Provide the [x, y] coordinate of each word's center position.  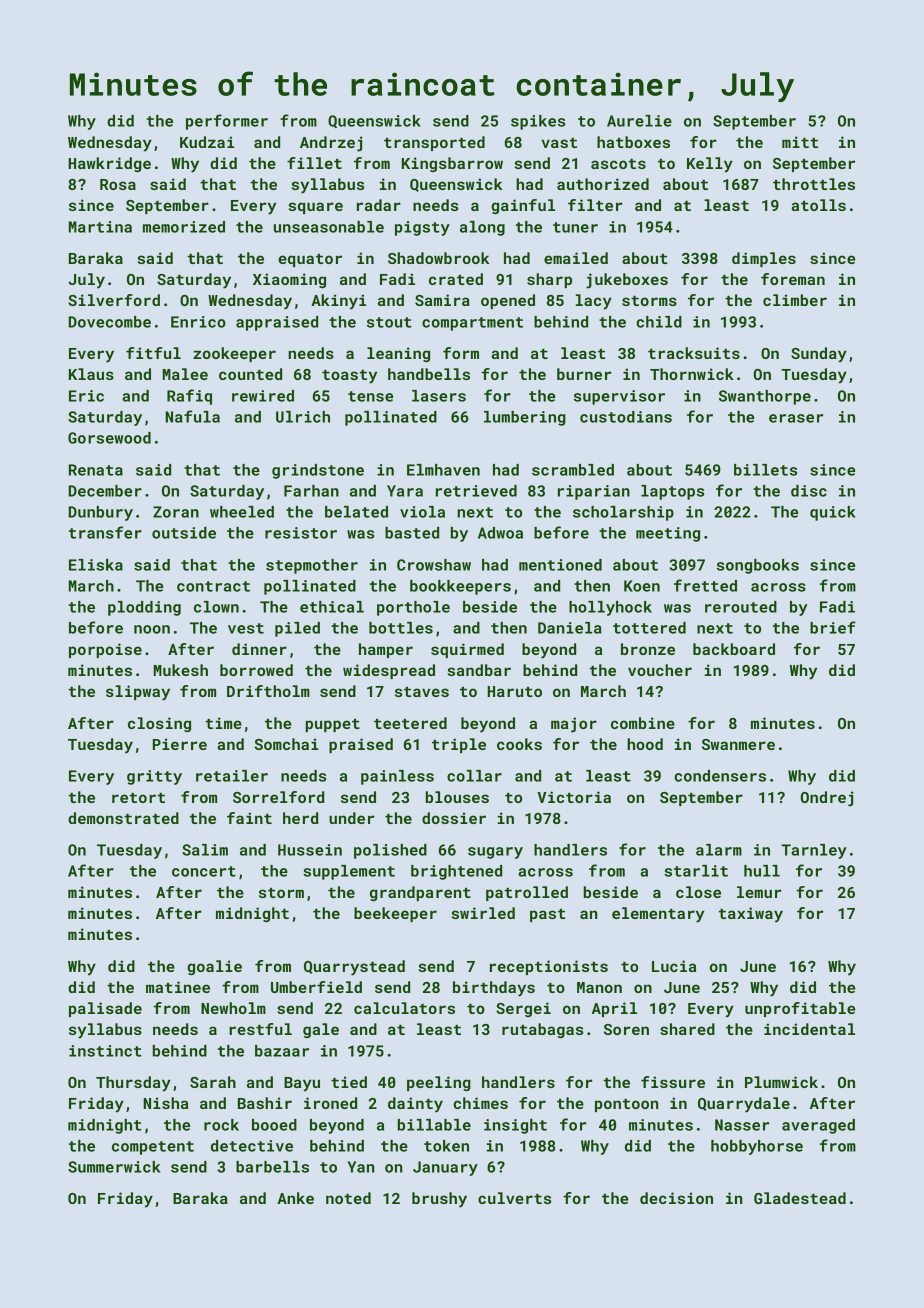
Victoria [574, 797]
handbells [429, 374]
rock [221, 1125]
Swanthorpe [765, 397]
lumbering [525, 418]
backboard [734, 649]
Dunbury [101, 513]
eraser [796, 418]
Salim [205, 850]
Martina [100, 227]
